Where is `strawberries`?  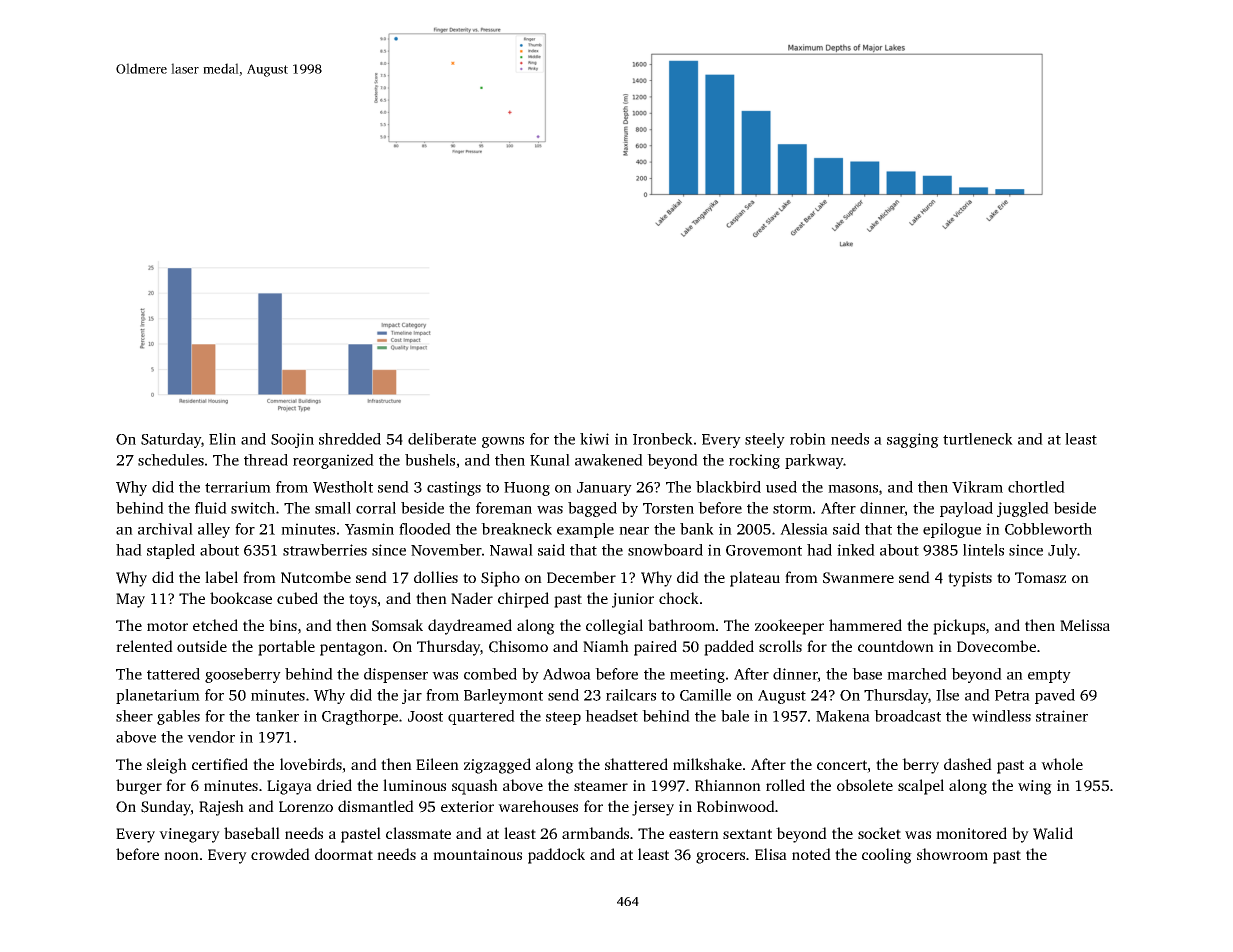
strawberries is located at coordinates (325, 550).
